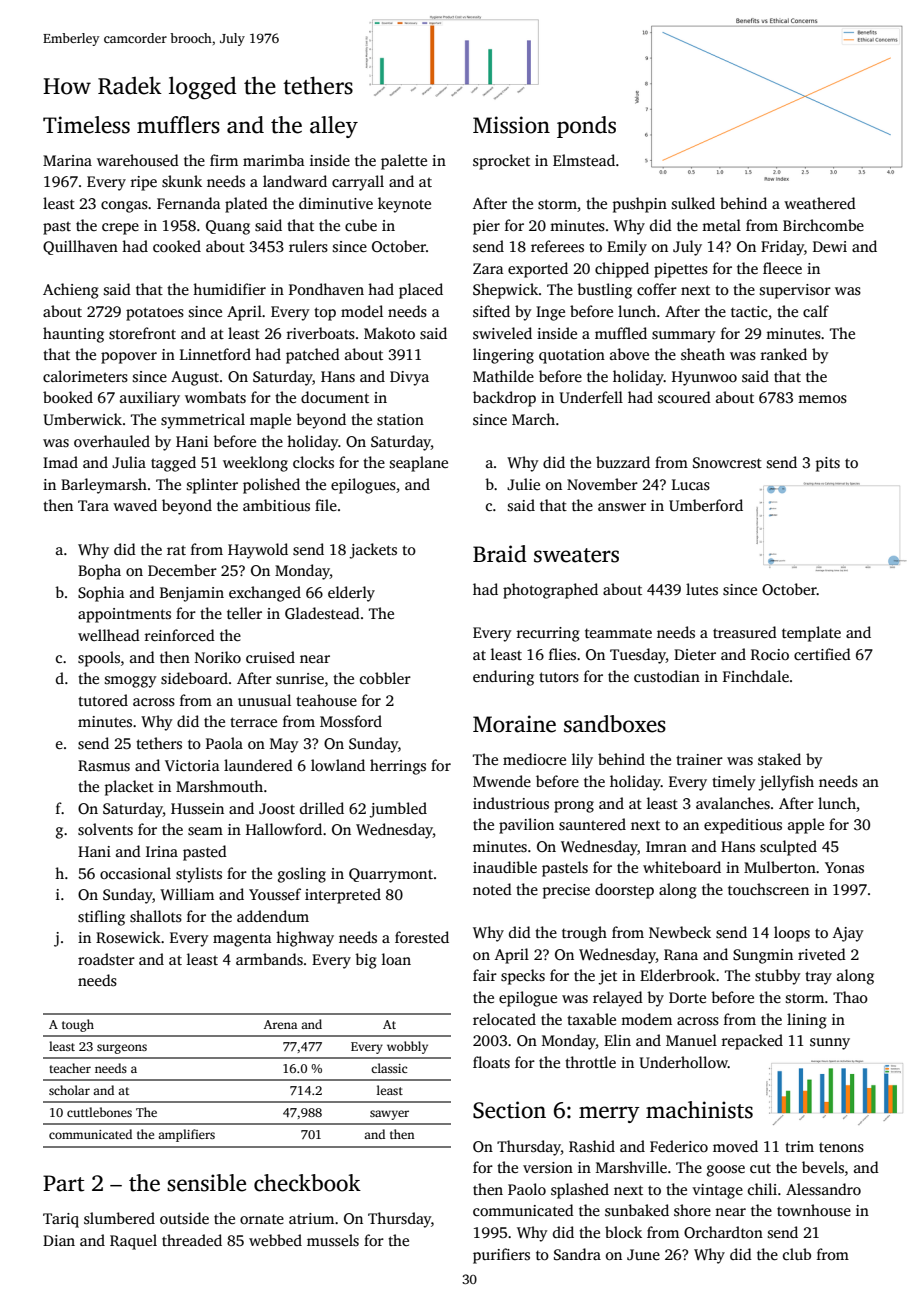 This document has height=1308, width=924. What do you see at coordinates (189, 203) in the document?
I see `Fernanda` at bounding box center [189, 203].
